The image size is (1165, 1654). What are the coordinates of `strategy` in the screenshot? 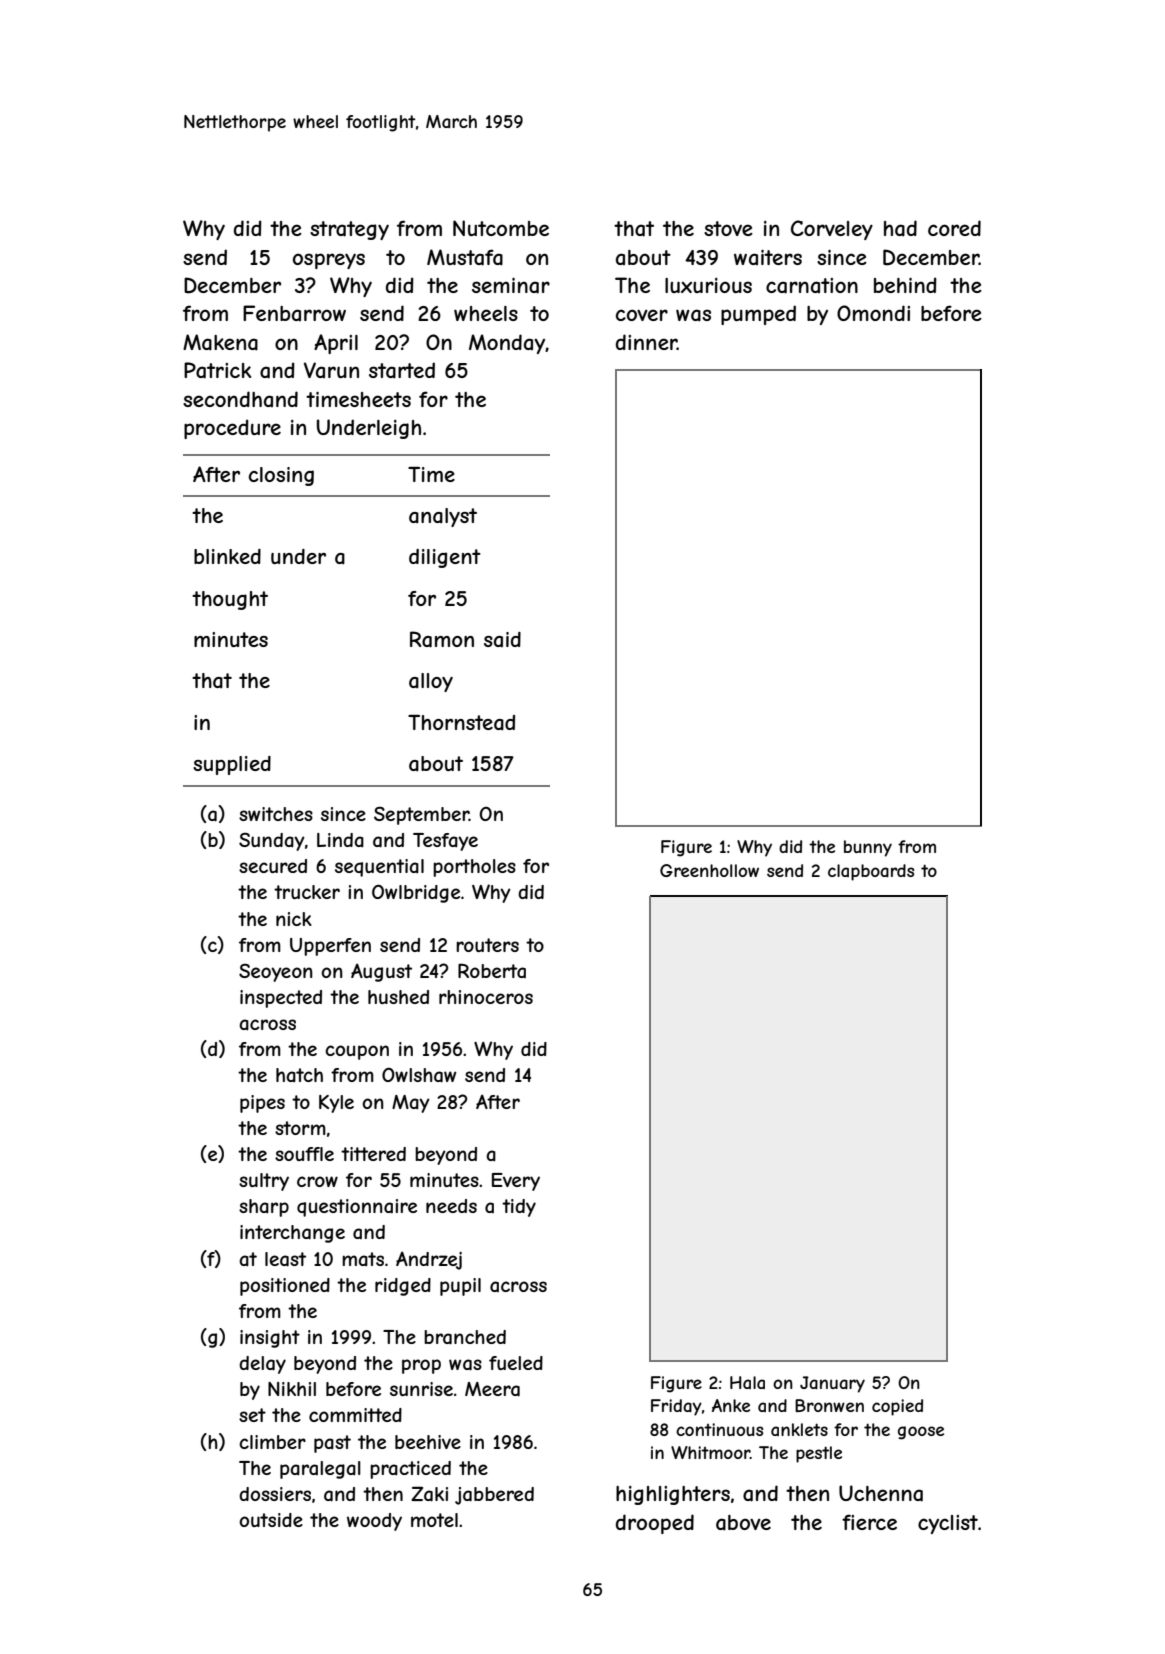 It's located at (349, 230).
